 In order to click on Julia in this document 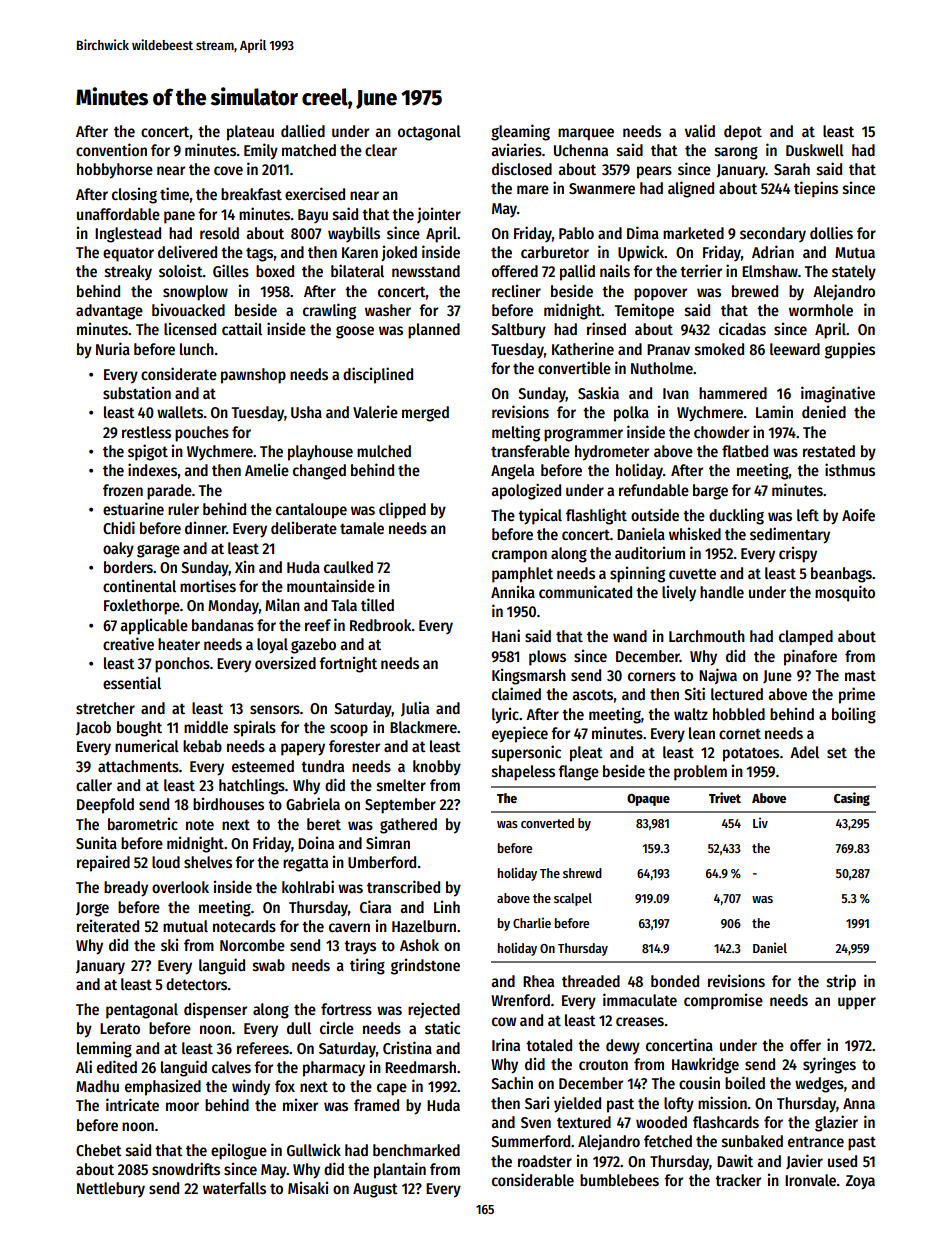, I will do `click(415, 709)`.
